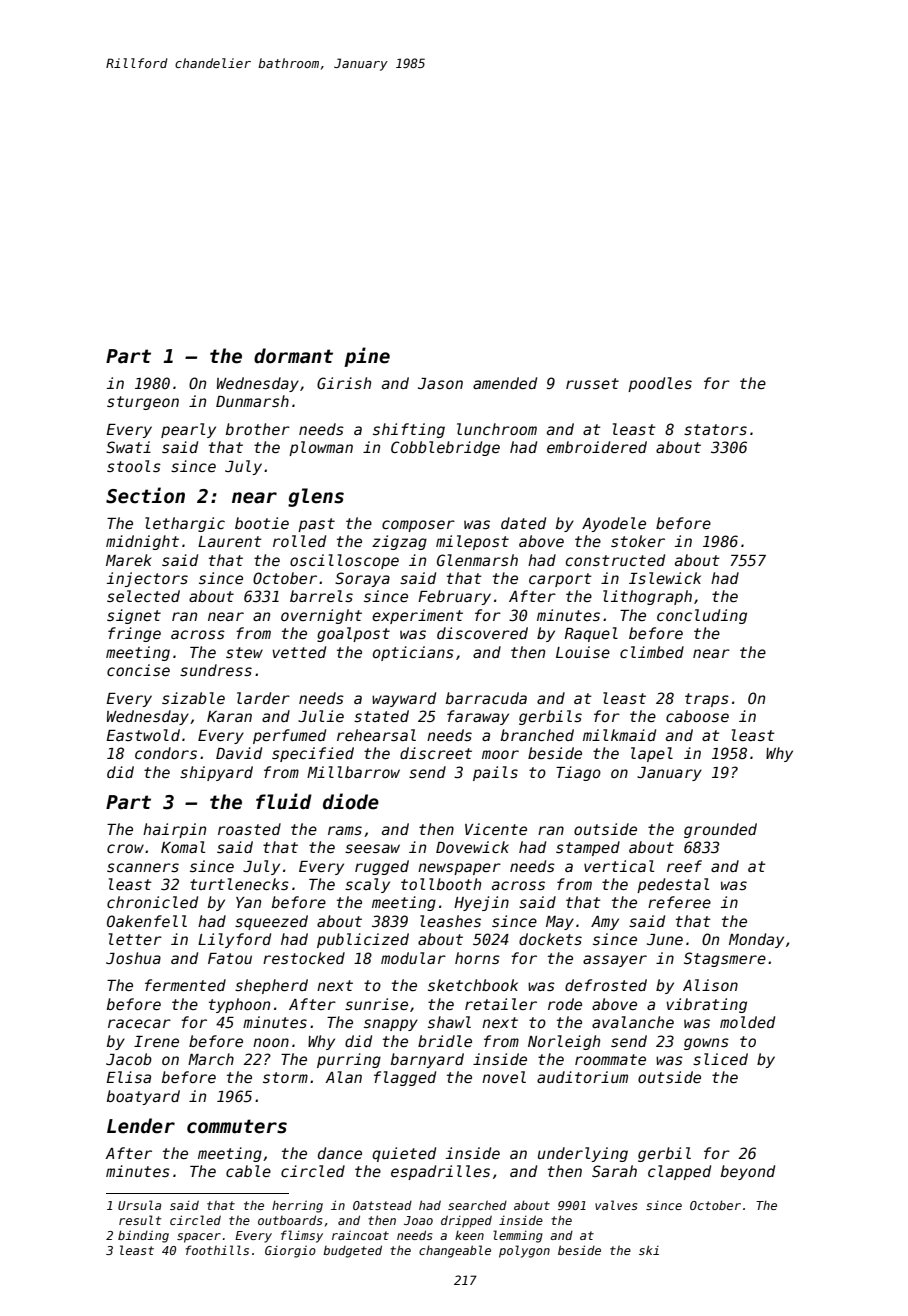 The height and width of the image is (1316, 908). Describe the element at coordinates (619, 735) in the image. I see `milkmaid` at that location.
